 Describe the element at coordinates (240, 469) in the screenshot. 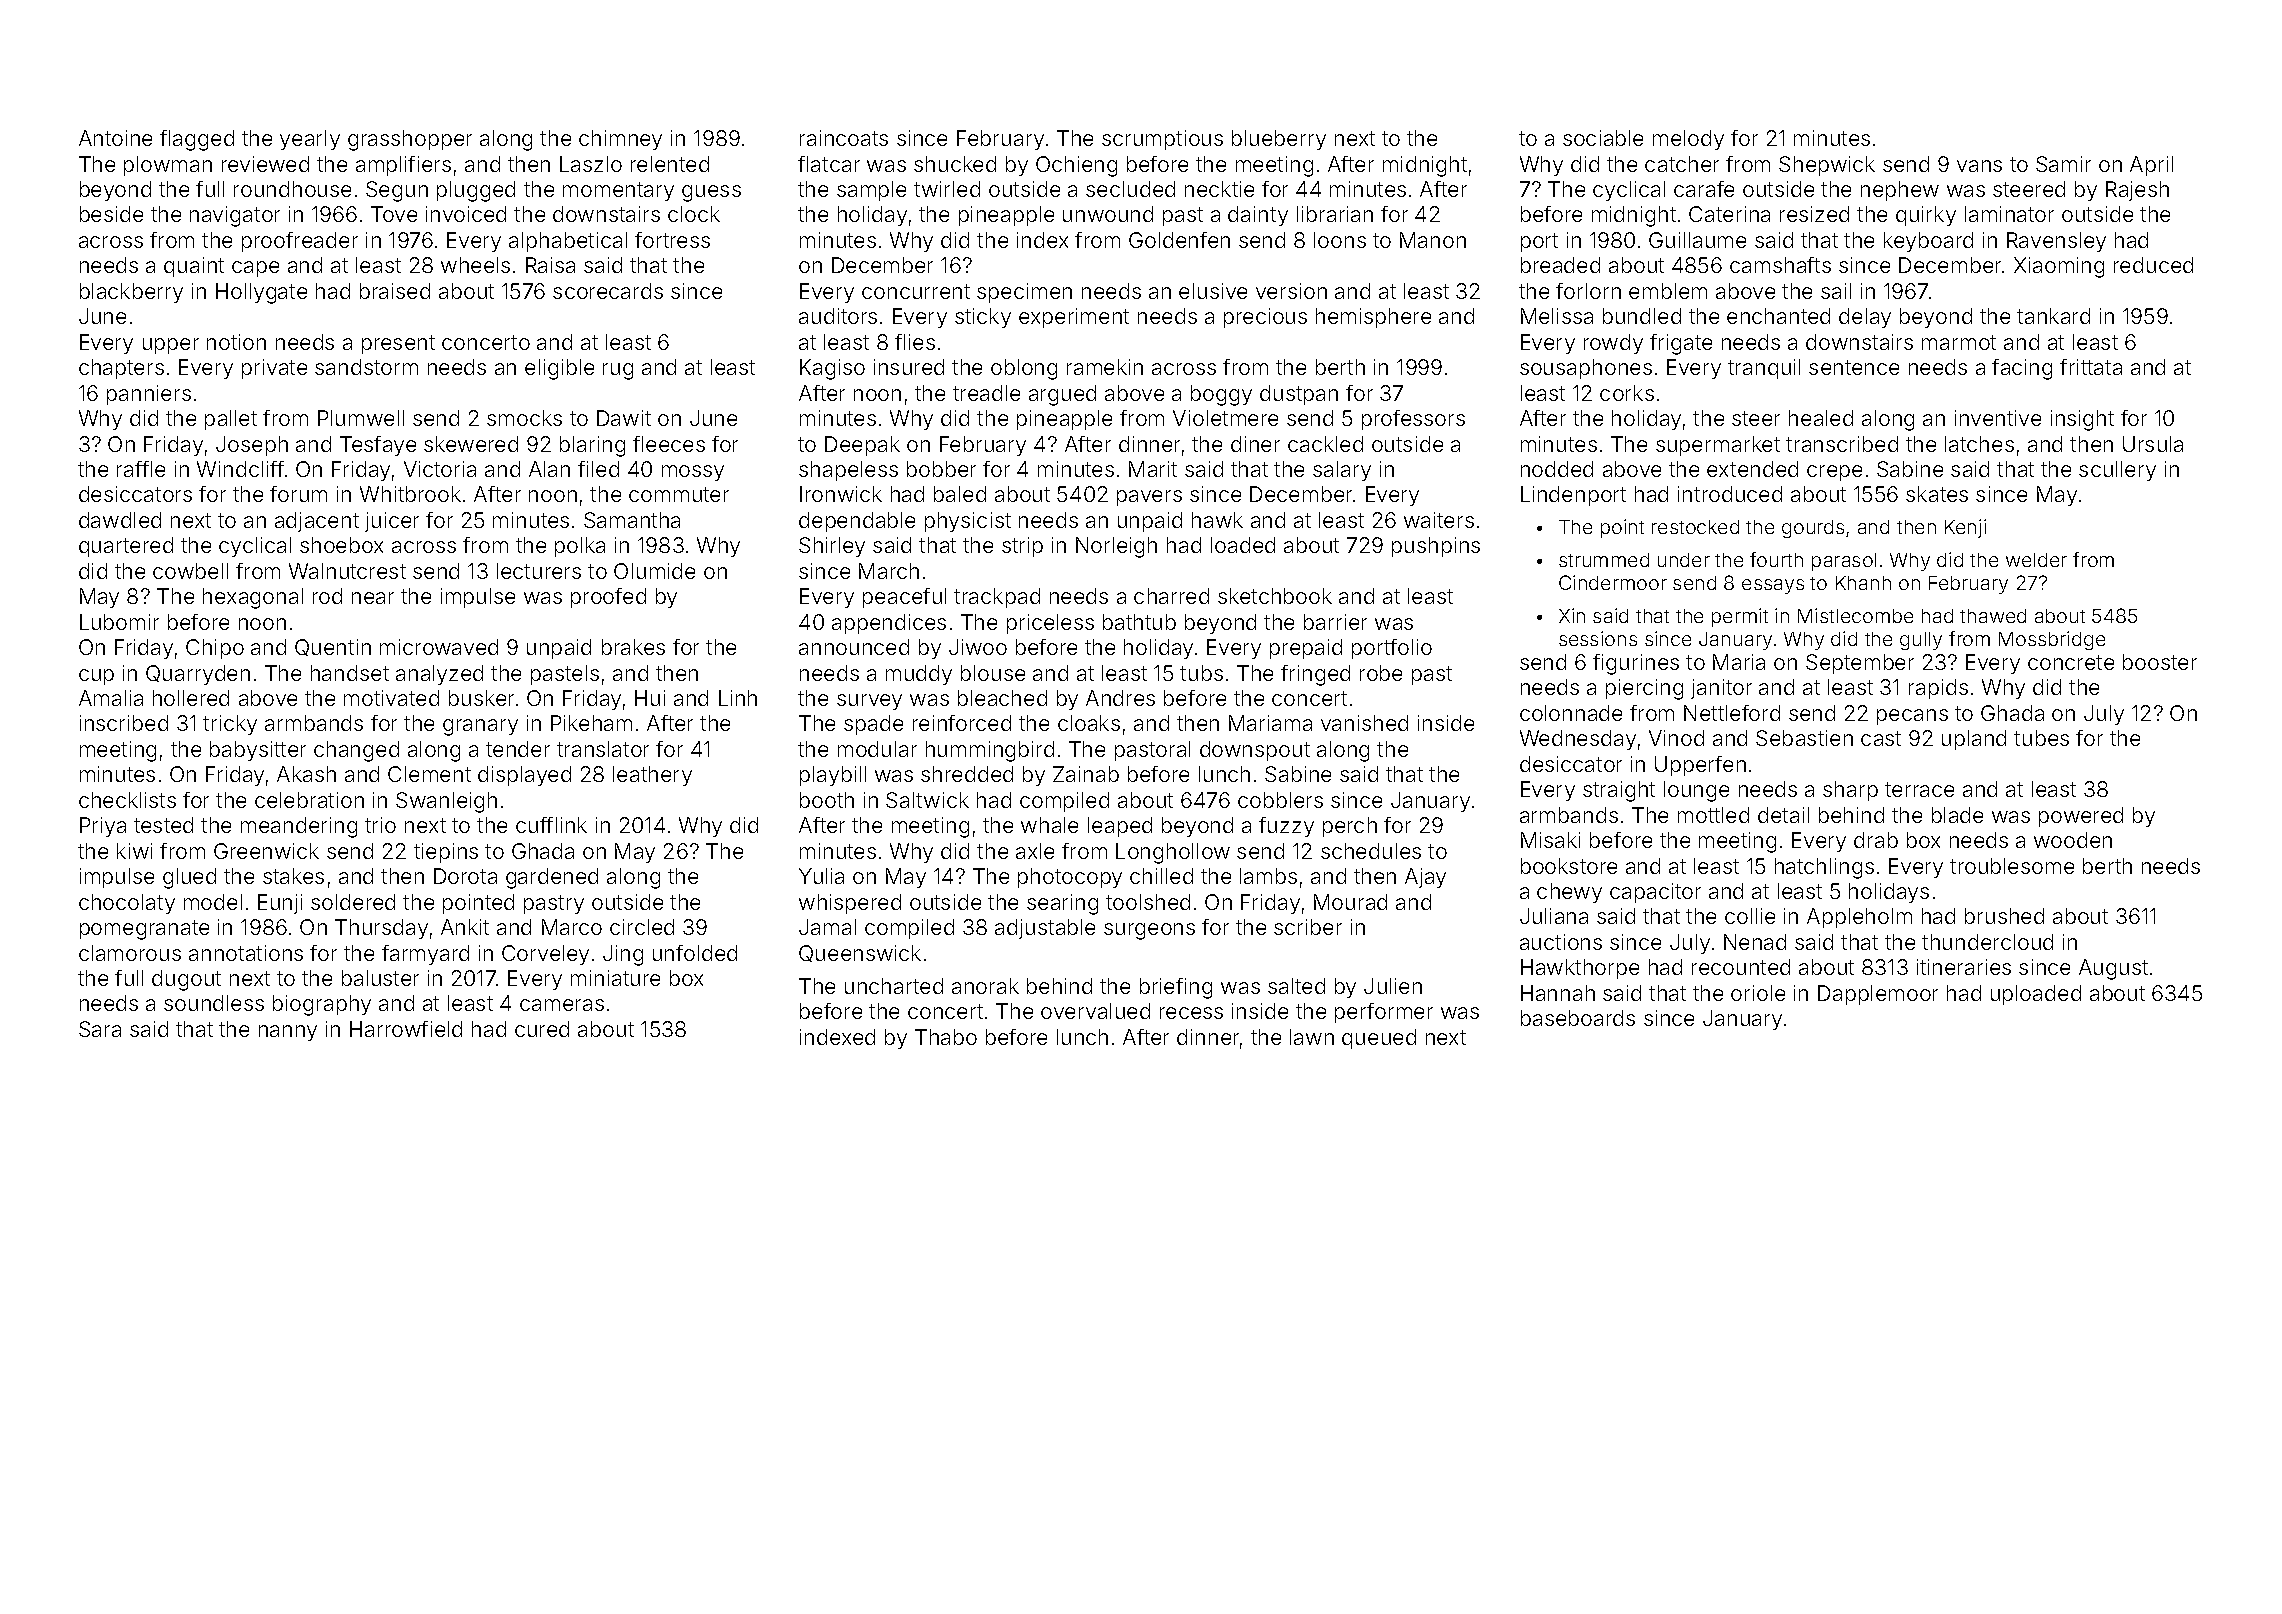

I see `Windcliff` at that location.
